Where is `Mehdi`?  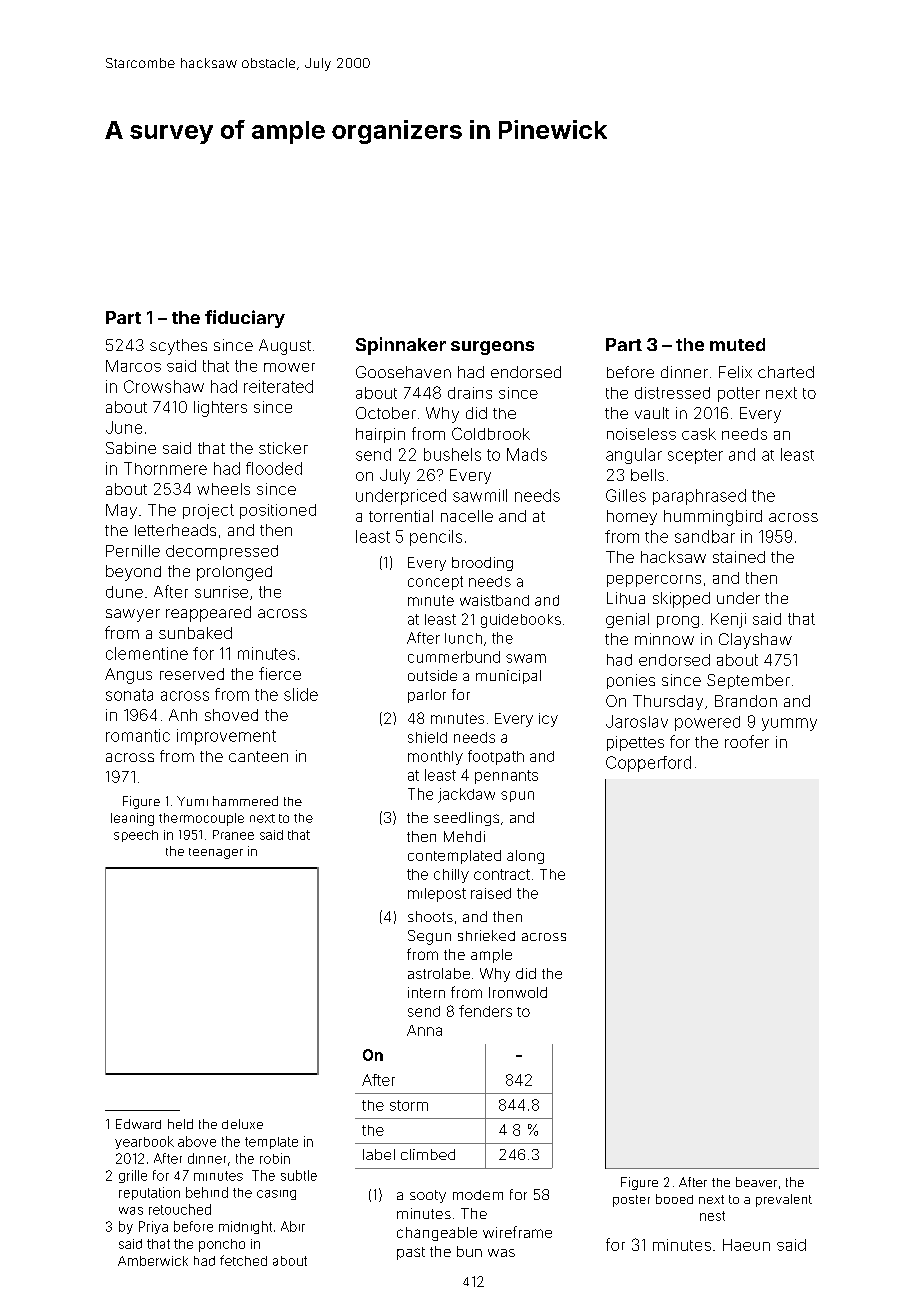
Mehdi is located at coordinates (464, 836).
